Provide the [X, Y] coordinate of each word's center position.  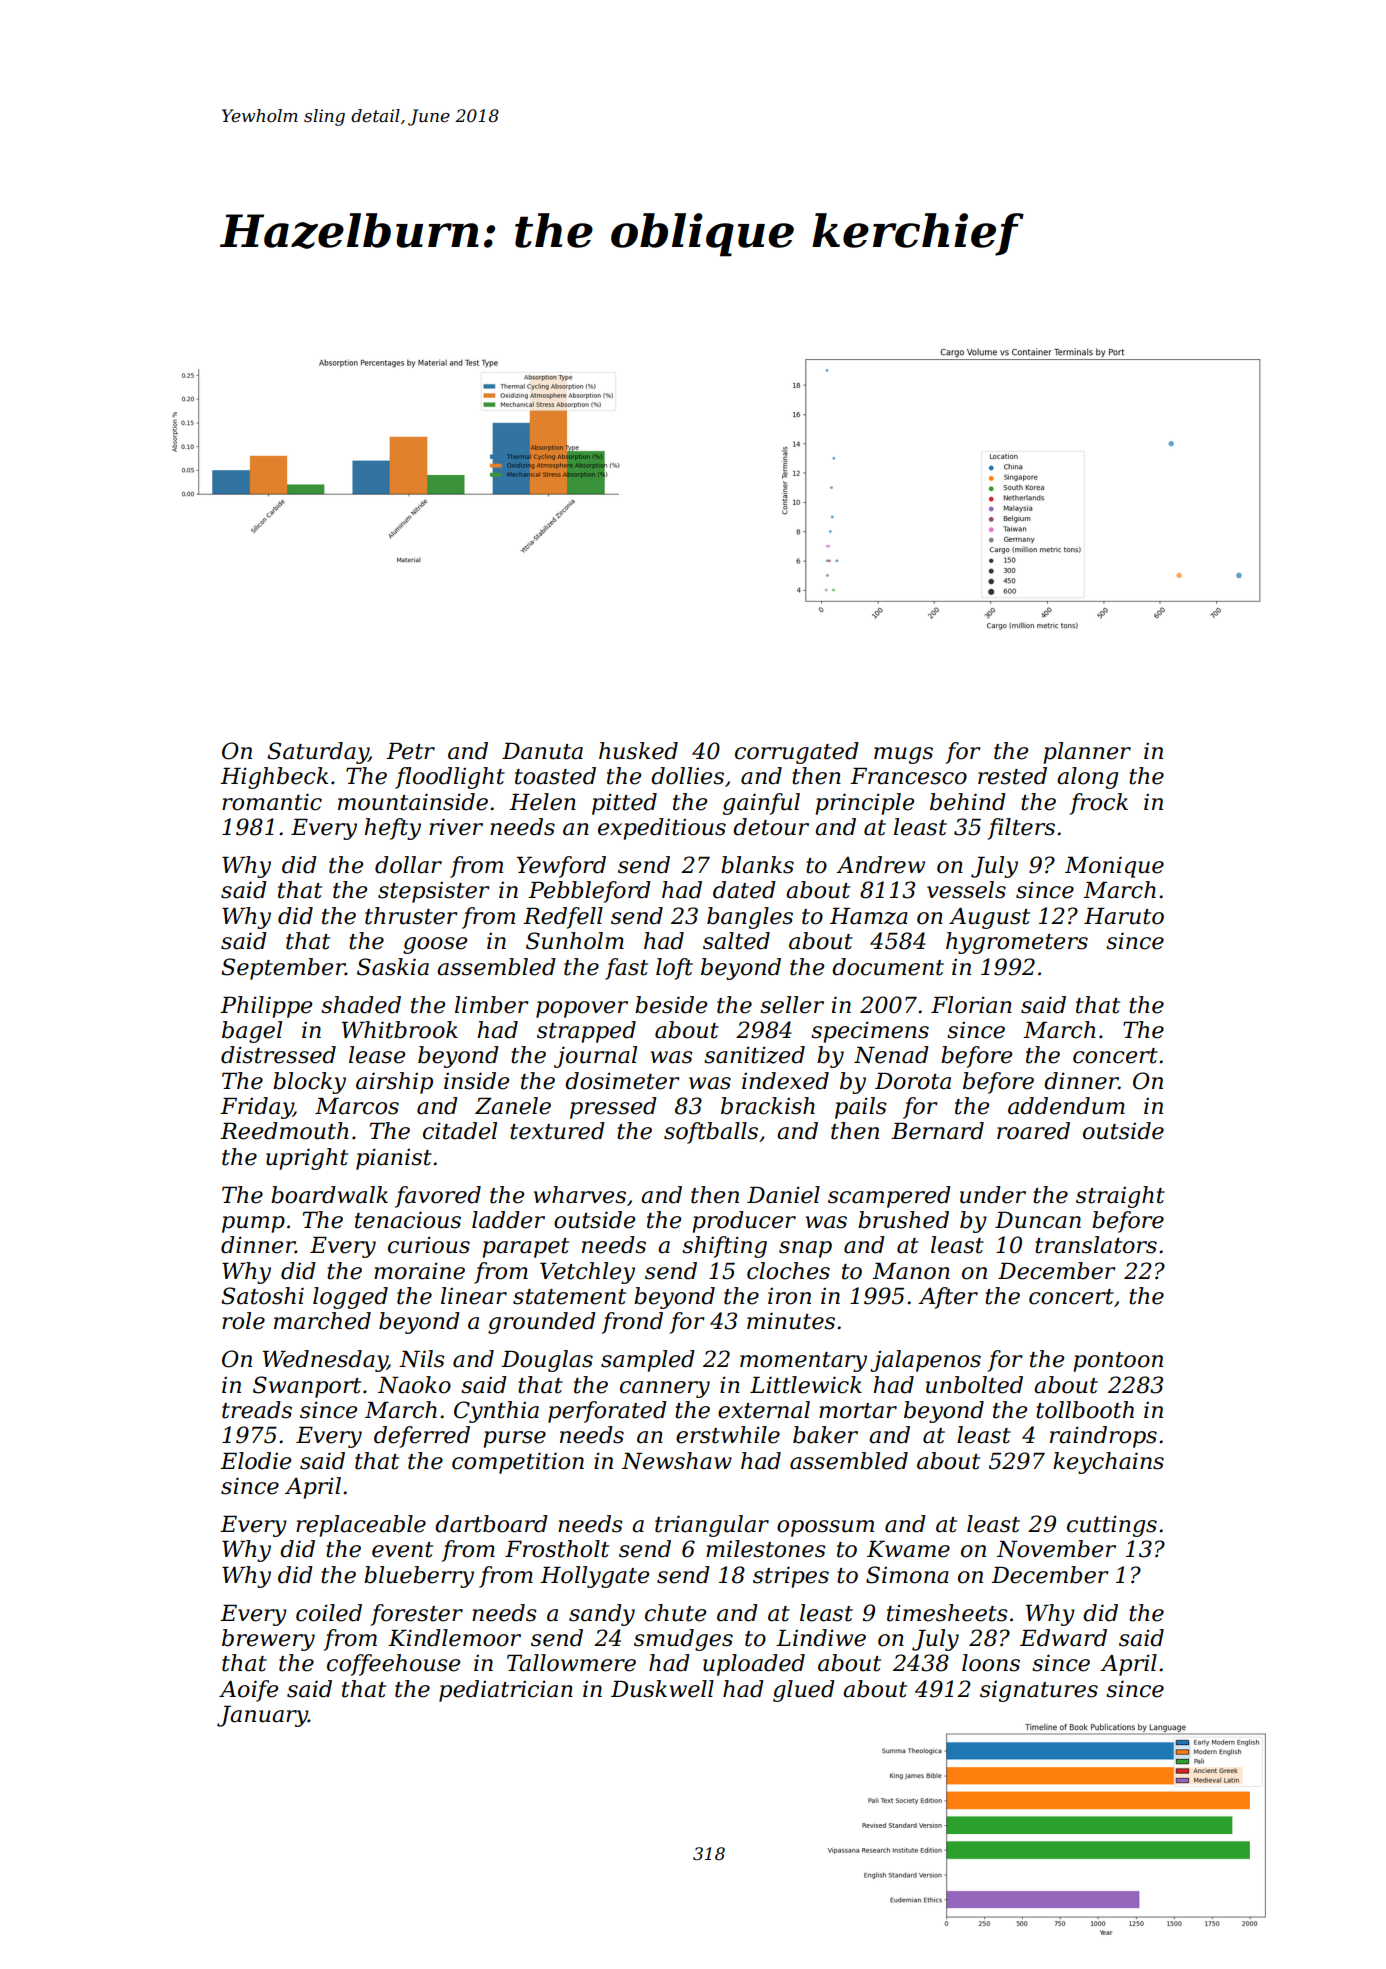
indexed [785, 1081]
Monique [1114, 867]
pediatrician [506, 1691]
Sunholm [575, 941]
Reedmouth [284, 1131]
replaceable [361, 1526]
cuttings [1112, 1526]
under [993, 1195]
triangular [712, 1526]
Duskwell [662, 1689]
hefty [393, 829]
